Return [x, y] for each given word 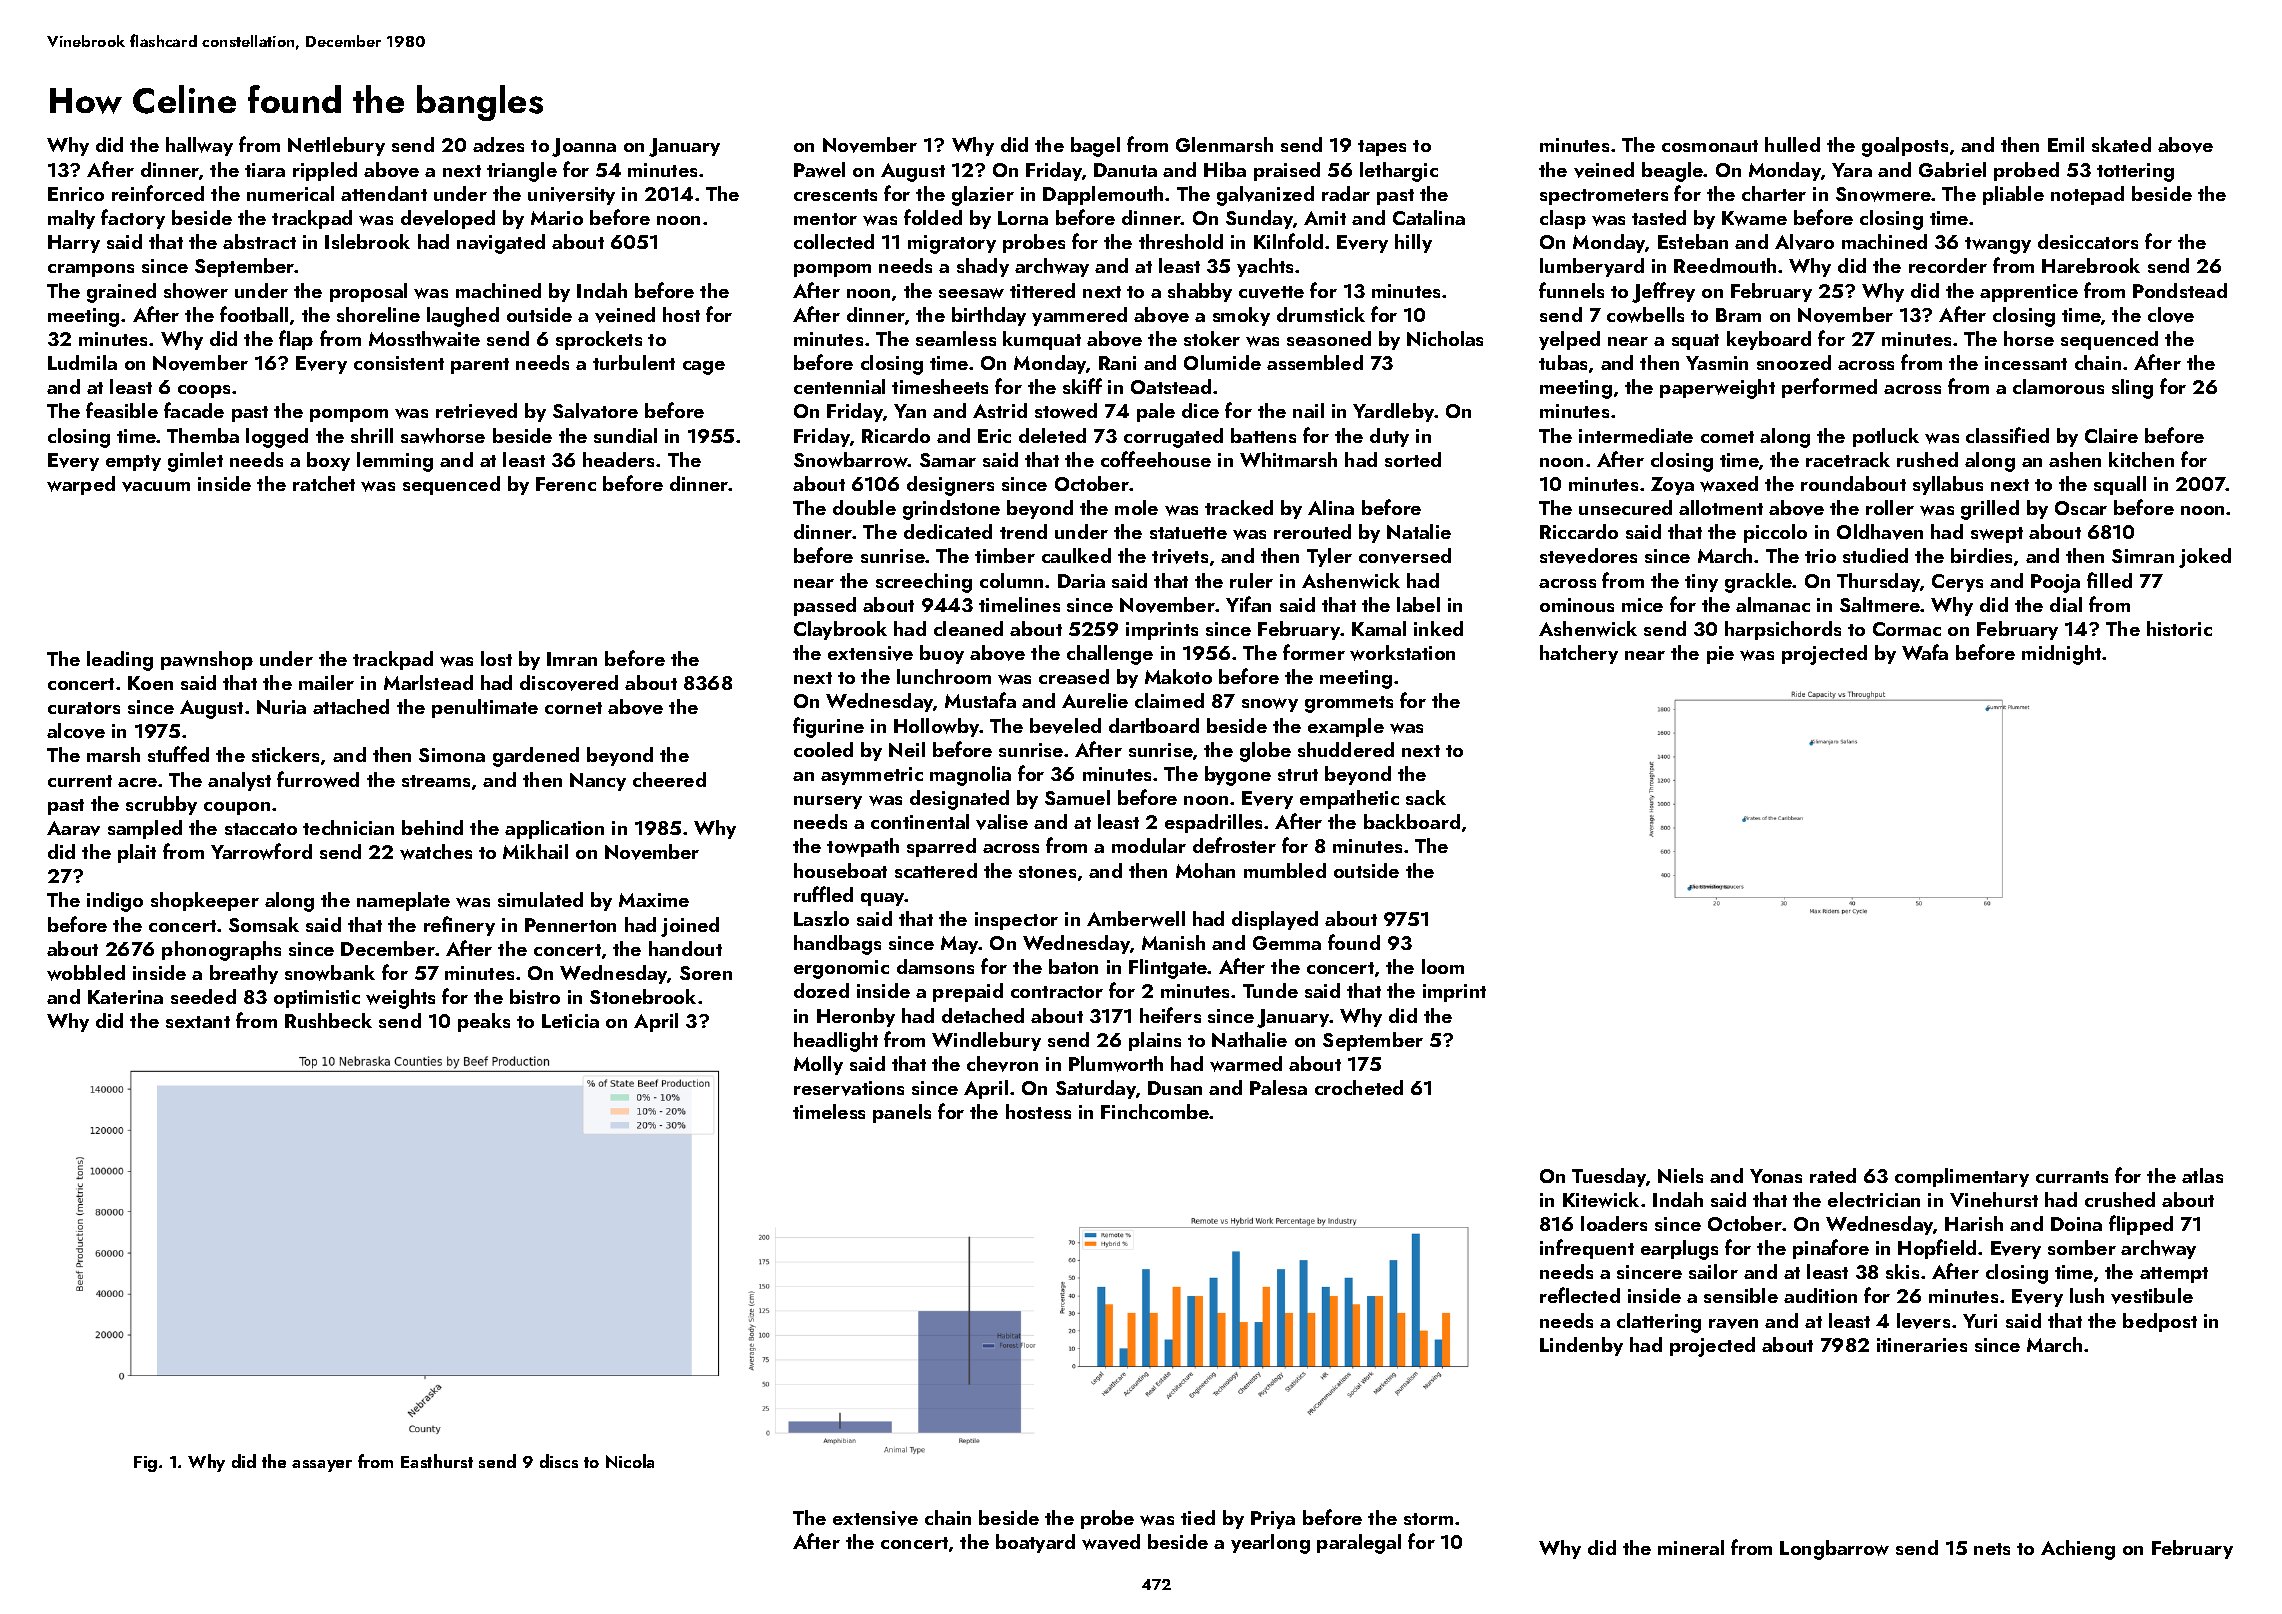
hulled [1792, 144]
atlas [2202, 1175]
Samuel [1077, 797]
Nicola [630, 1461]
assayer [322, 1466]
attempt [2174, 1275]
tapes [1382, 148]
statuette [1188, 533]
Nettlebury [336, 146]
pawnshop [207, 660]
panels [902, 1113]
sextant [198, 1022]
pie [1720, 655]
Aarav [73, 828]
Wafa [1925, 652]
